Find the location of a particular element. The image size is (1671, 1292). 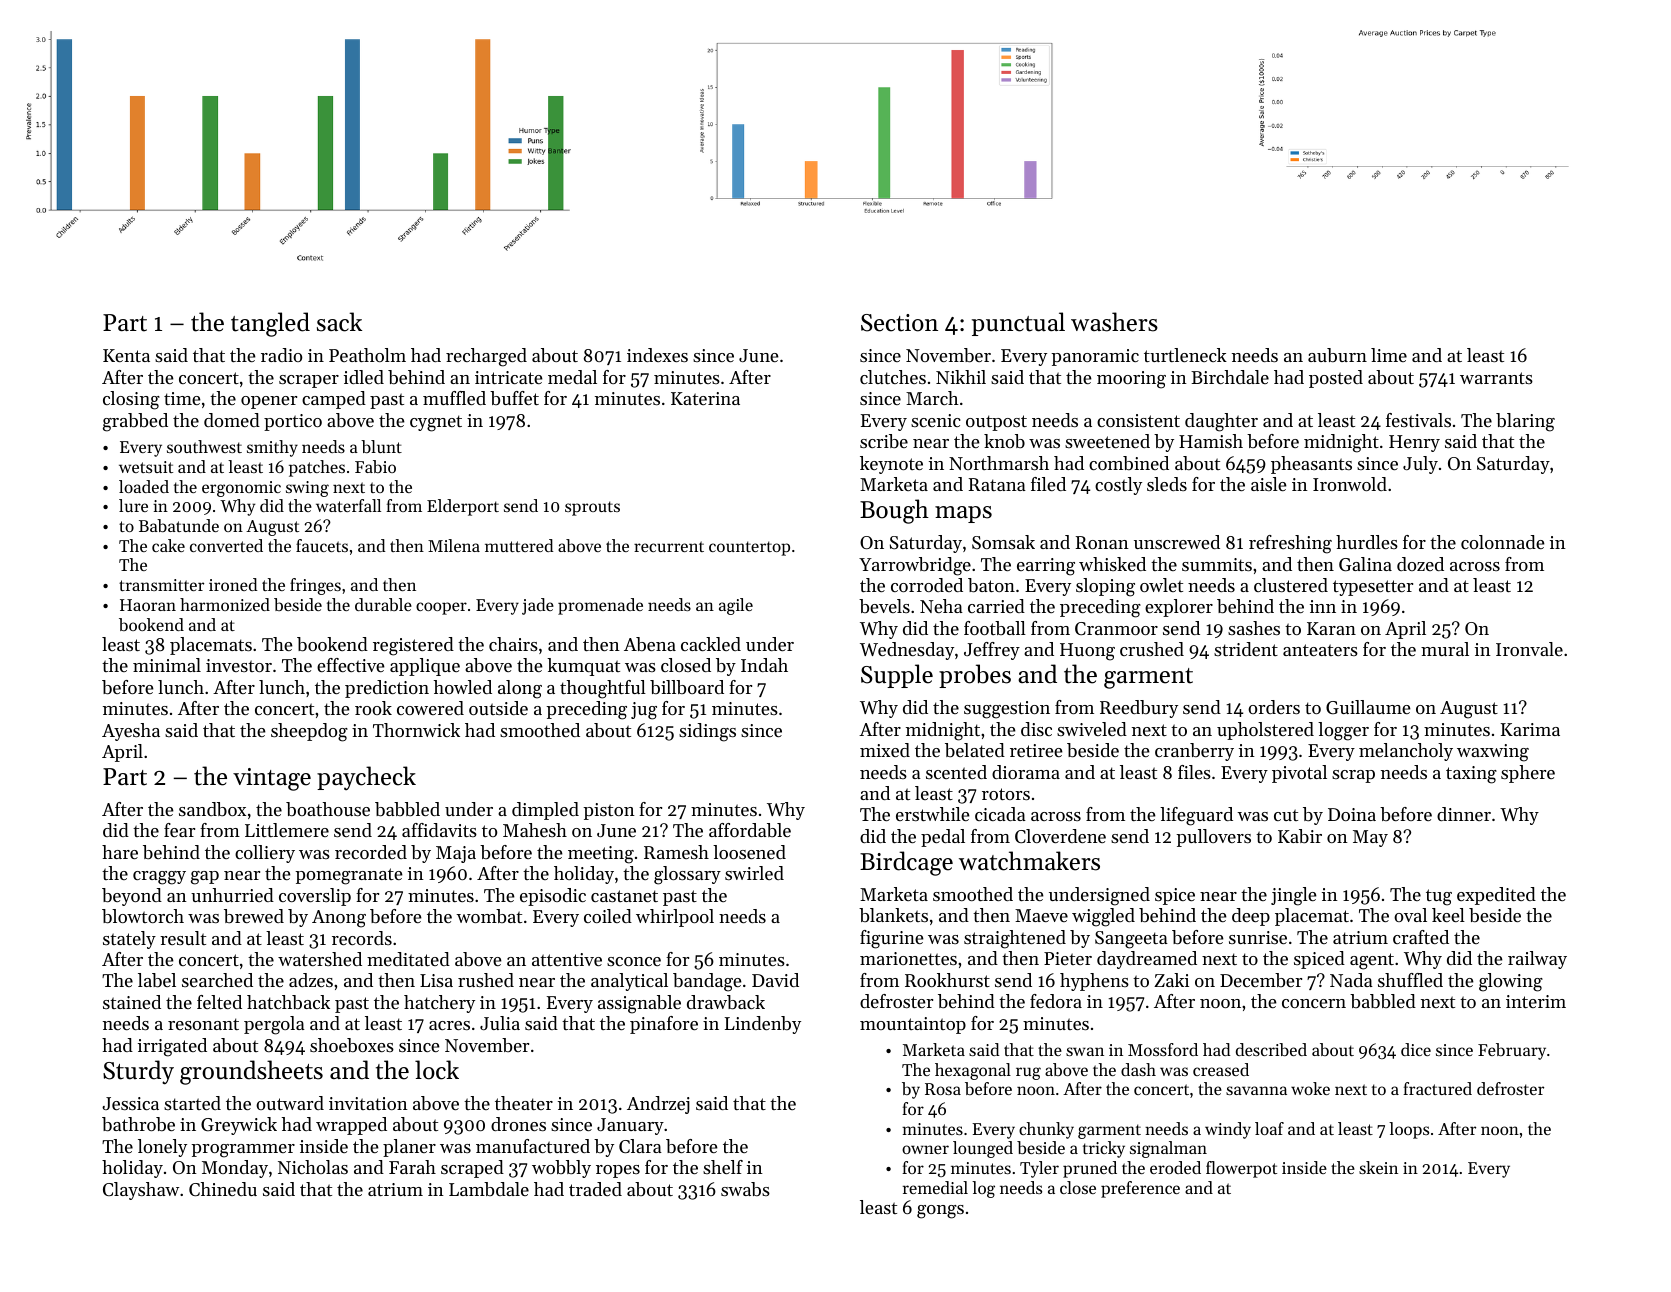

washers is located at coordinates (1114, 322).
